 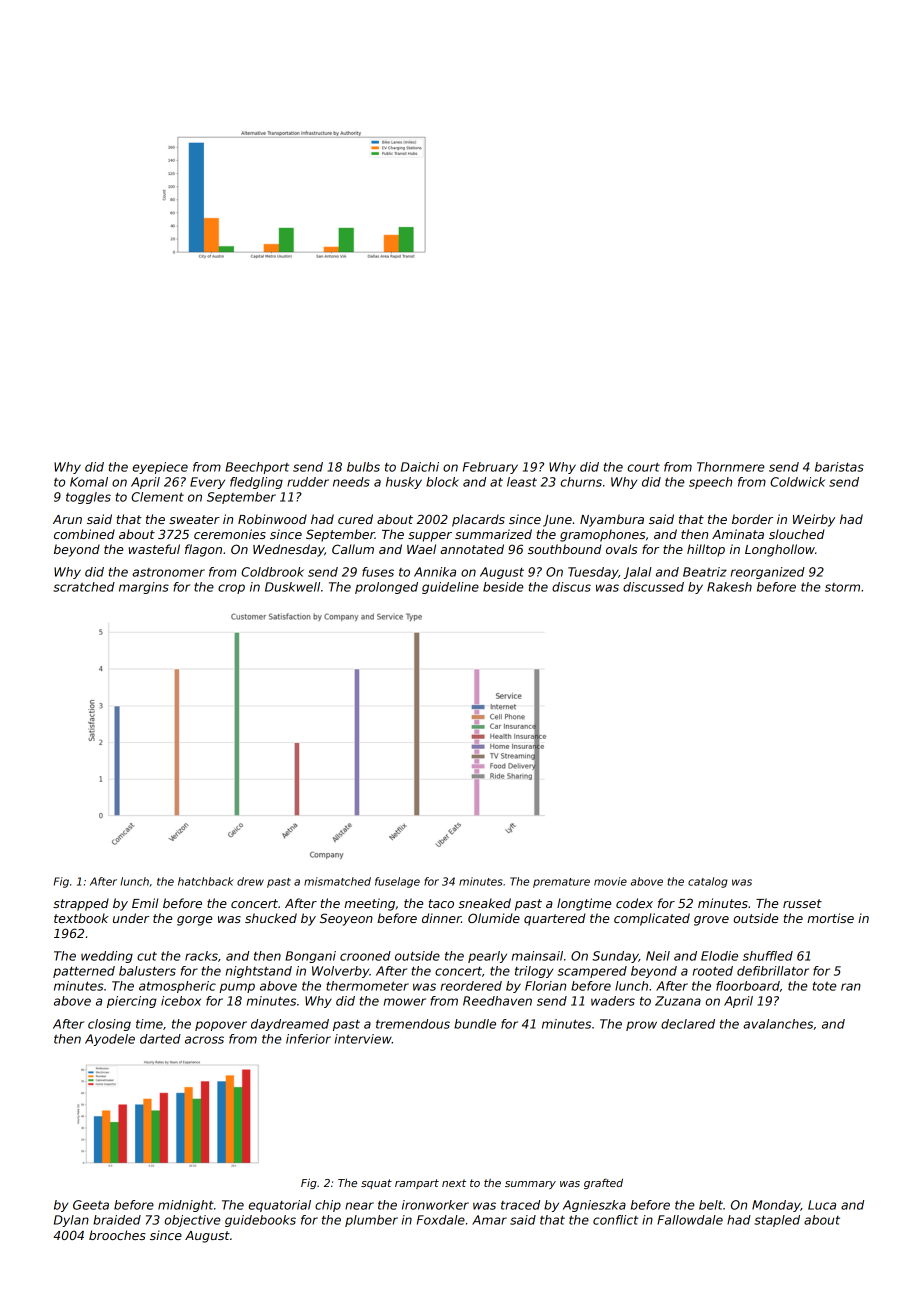 I want to click on premature, so click(x=561, y=883).
